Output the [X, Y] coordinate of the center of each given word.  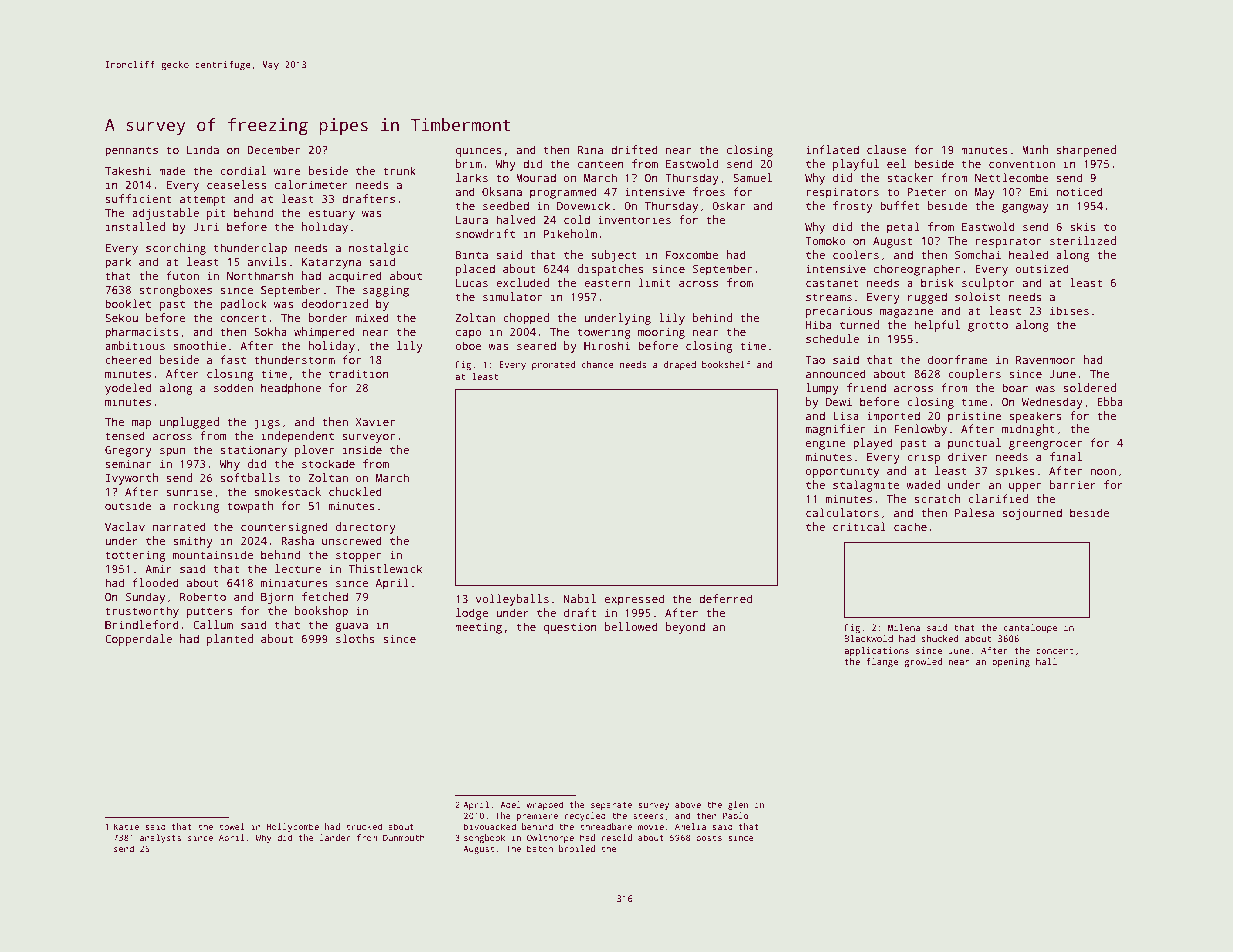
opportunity [842, 472]
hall [1046, 661]
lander [335, 837]
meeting [478, 628]
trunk [399, 170]
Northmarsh [260, 275]
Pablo [735, 815]
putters [209, 612]
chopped [526, 319]
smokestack [288, 491]
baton [540, 848]
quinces [479, 151]
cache [910, 526]
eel [896, 163]
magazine [907, 312]
